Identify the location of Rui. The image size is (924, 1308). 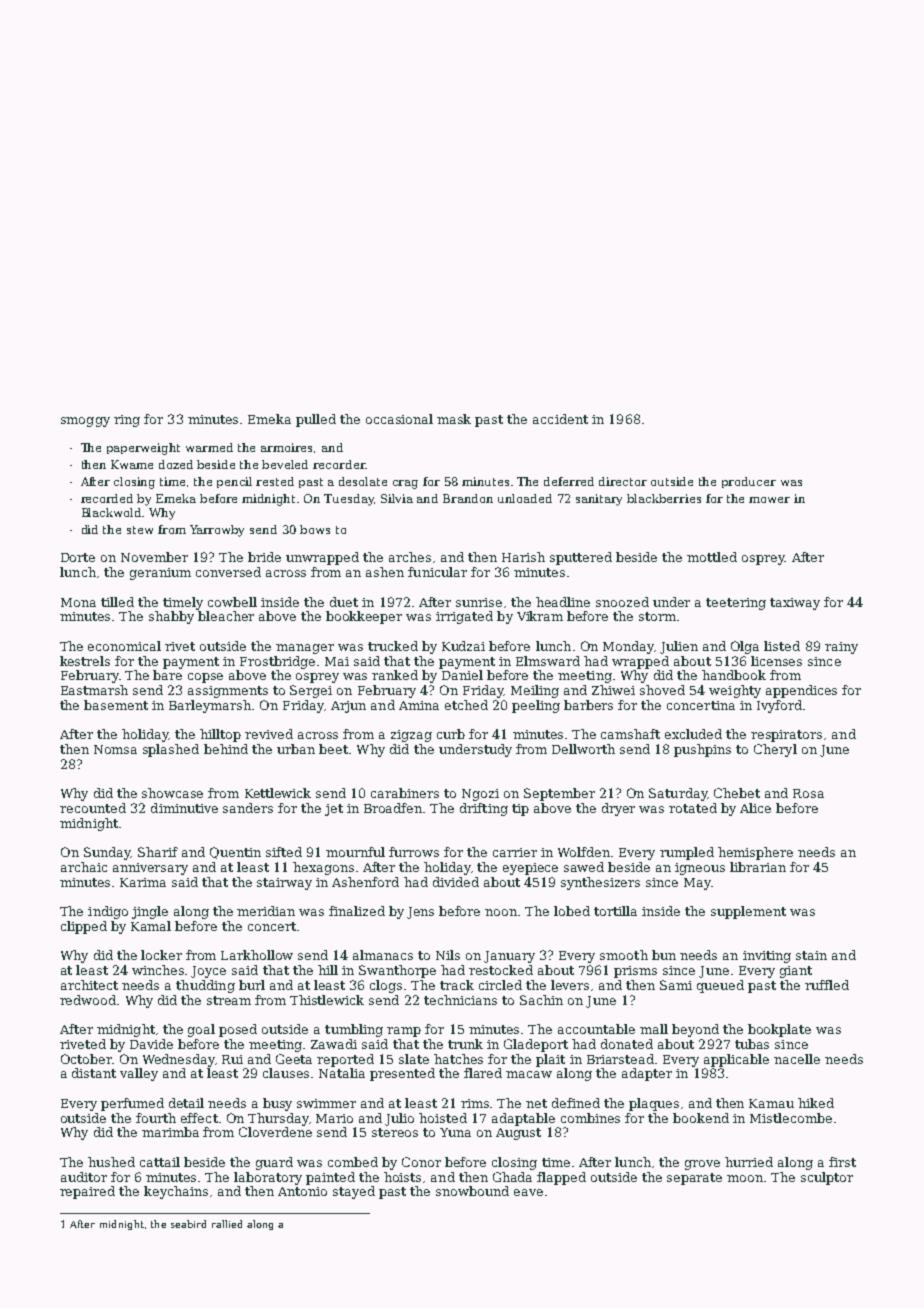
(232, 1059).
